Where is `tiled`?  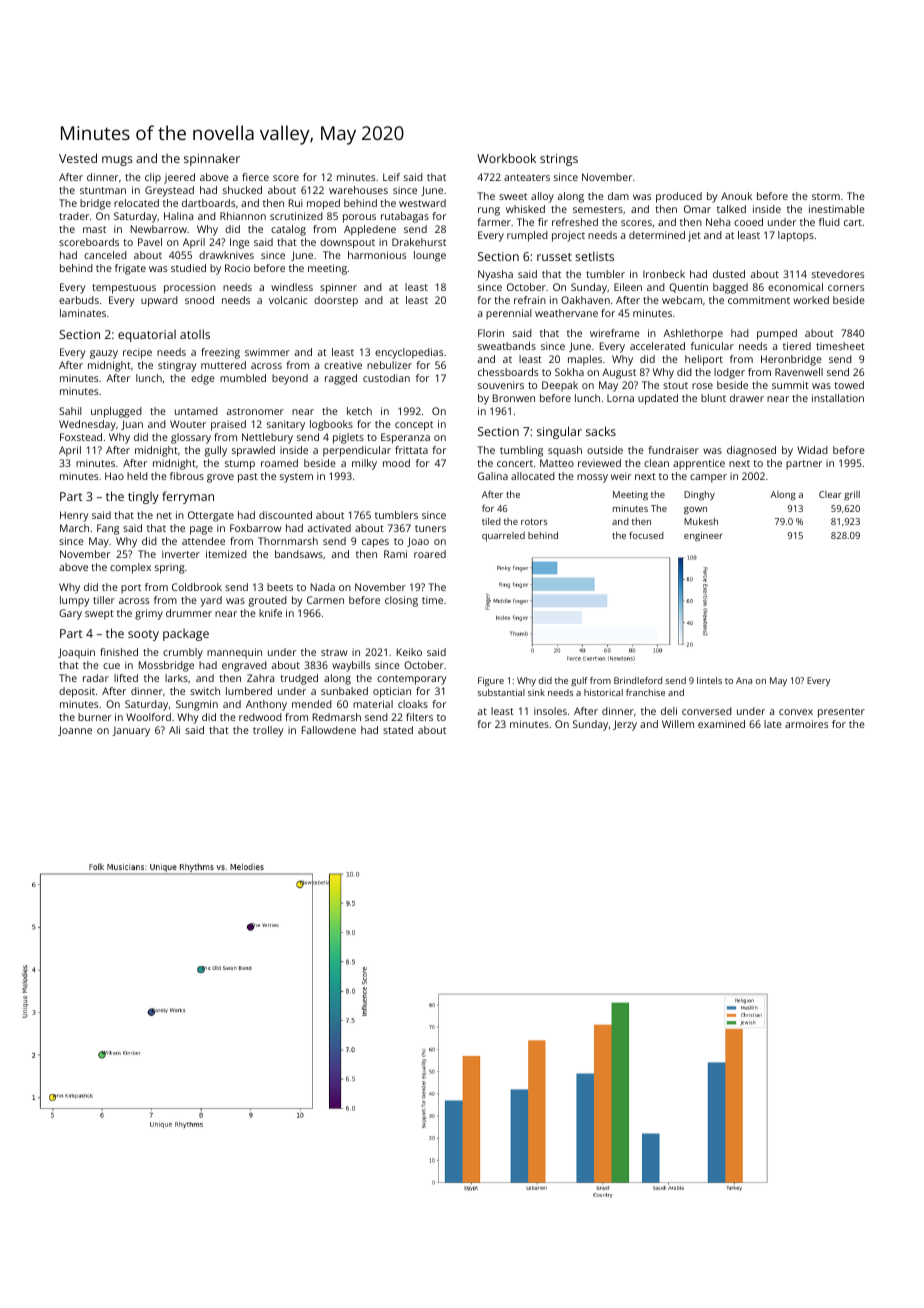 tiled is located at coordinates (491, 521).
